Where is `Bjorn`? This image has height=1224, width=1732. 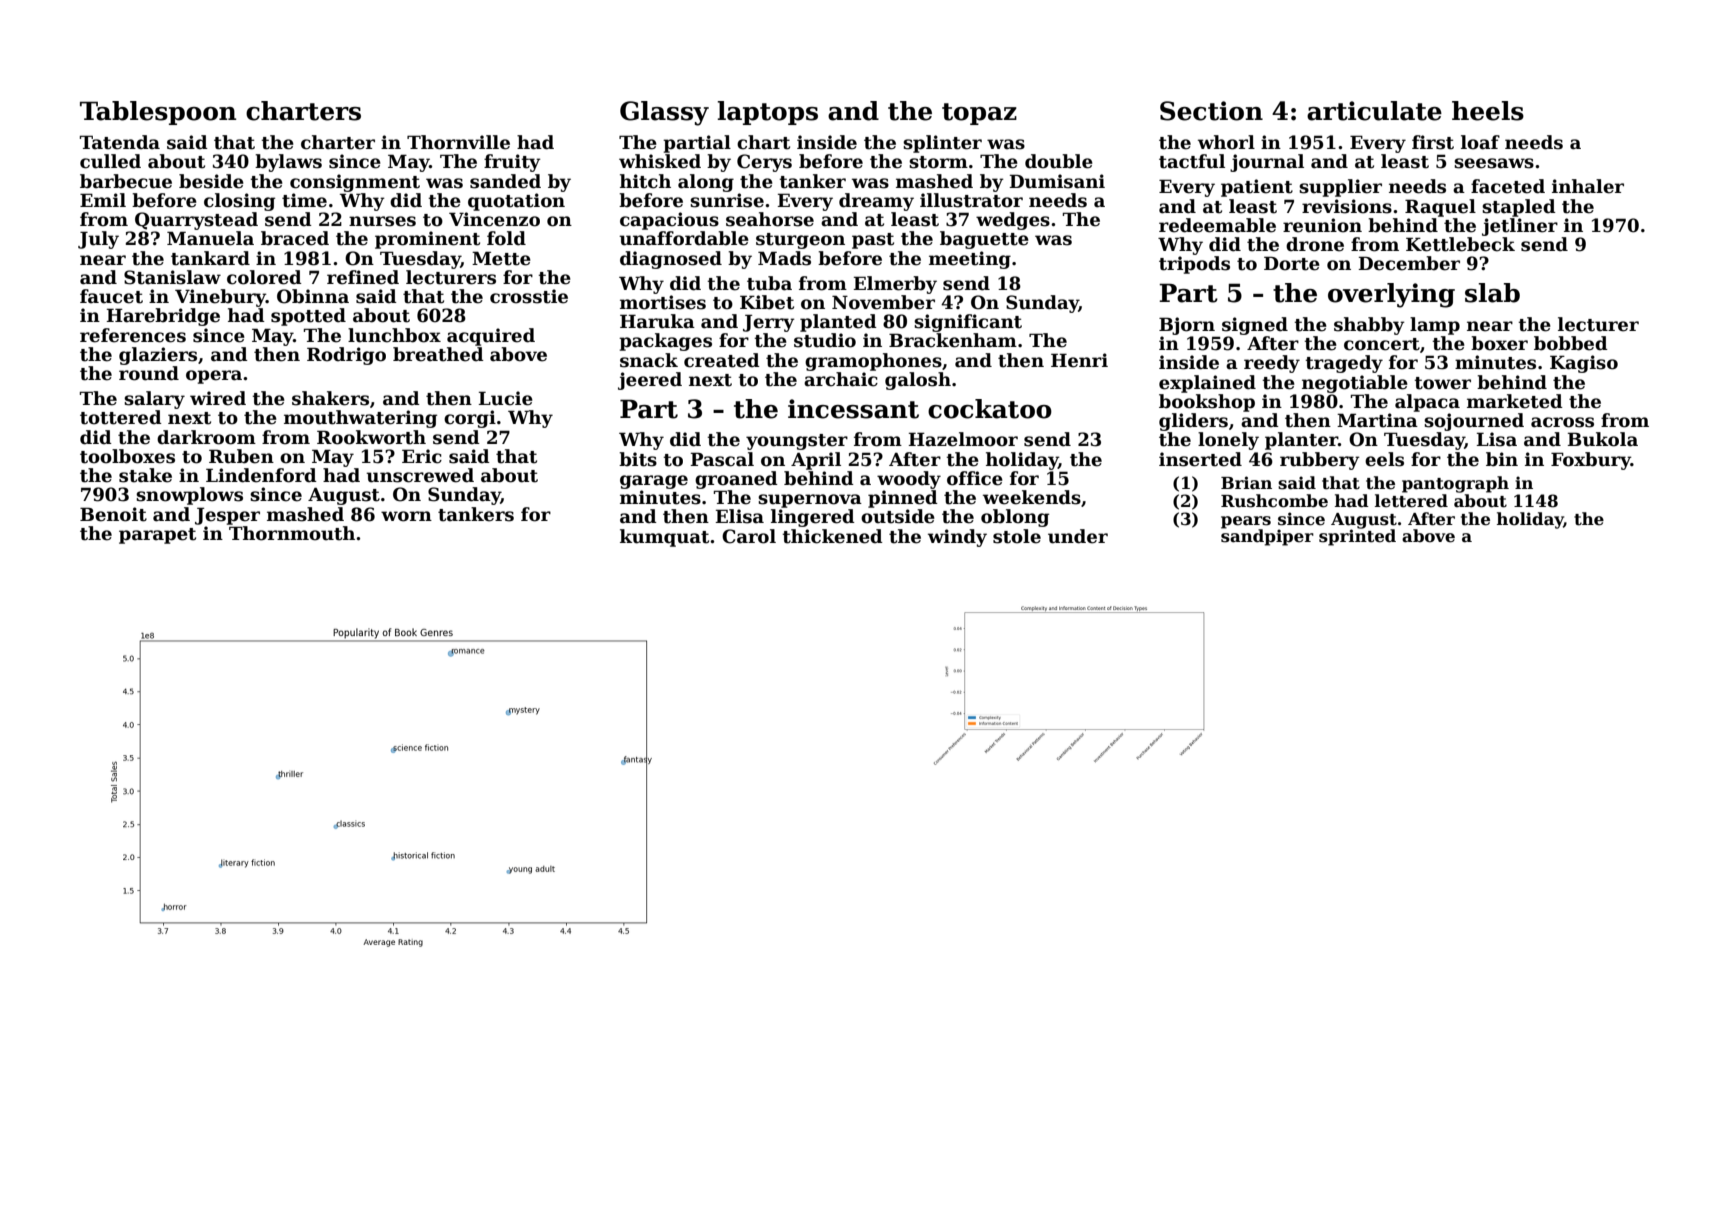 Bjorn is located at coordinates (1187, 326).
